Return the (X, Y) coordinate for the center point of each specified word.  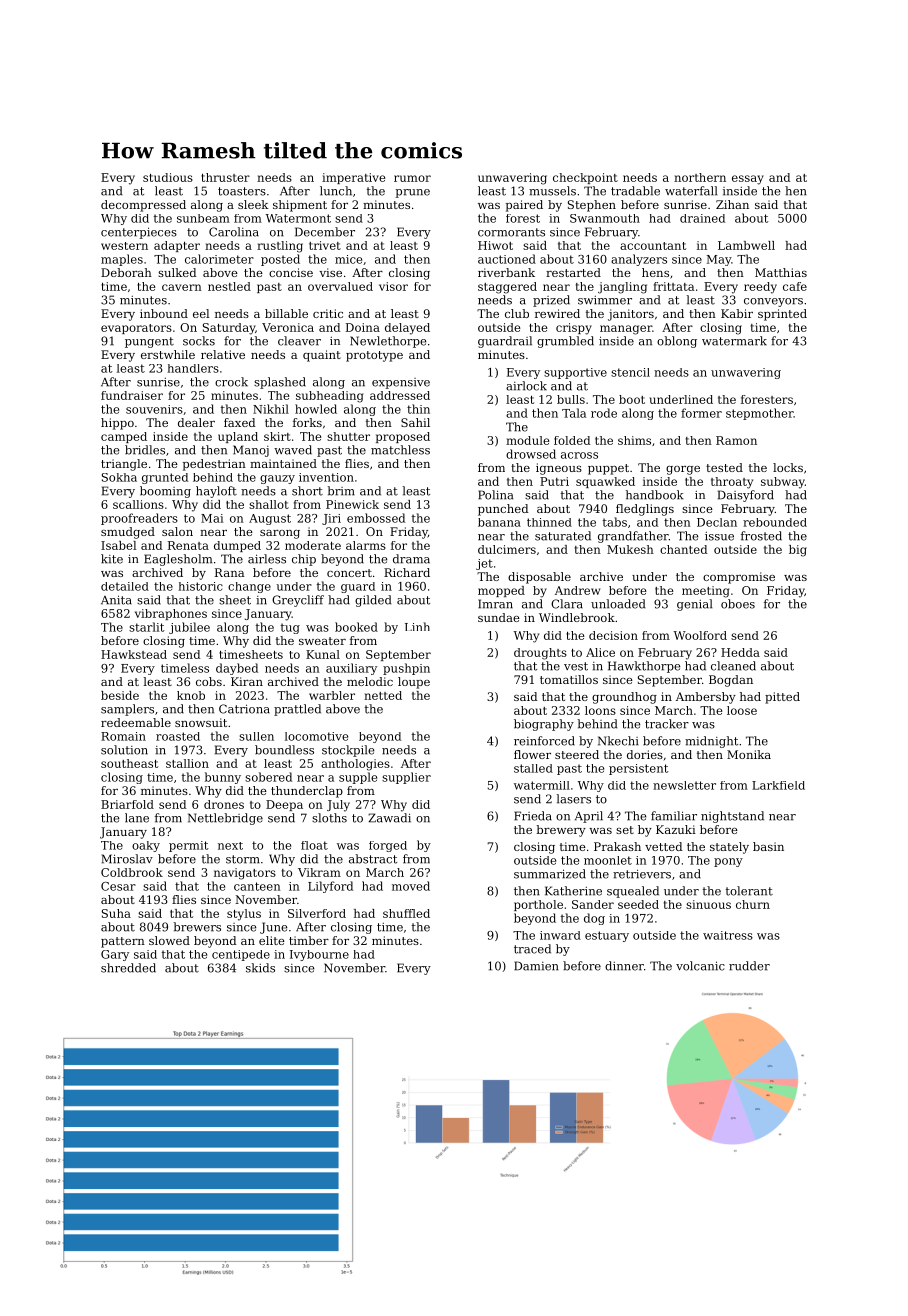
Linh (417, 626)
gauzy (277, 479)
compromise (739, 578)
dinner (624, 966)
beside (120, 695)
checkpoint (585, 178)
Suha (116, 913)
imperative (353, 178)
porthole (538, 905)
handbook (654, 495)
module (527, 440)
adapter (177, 246)
